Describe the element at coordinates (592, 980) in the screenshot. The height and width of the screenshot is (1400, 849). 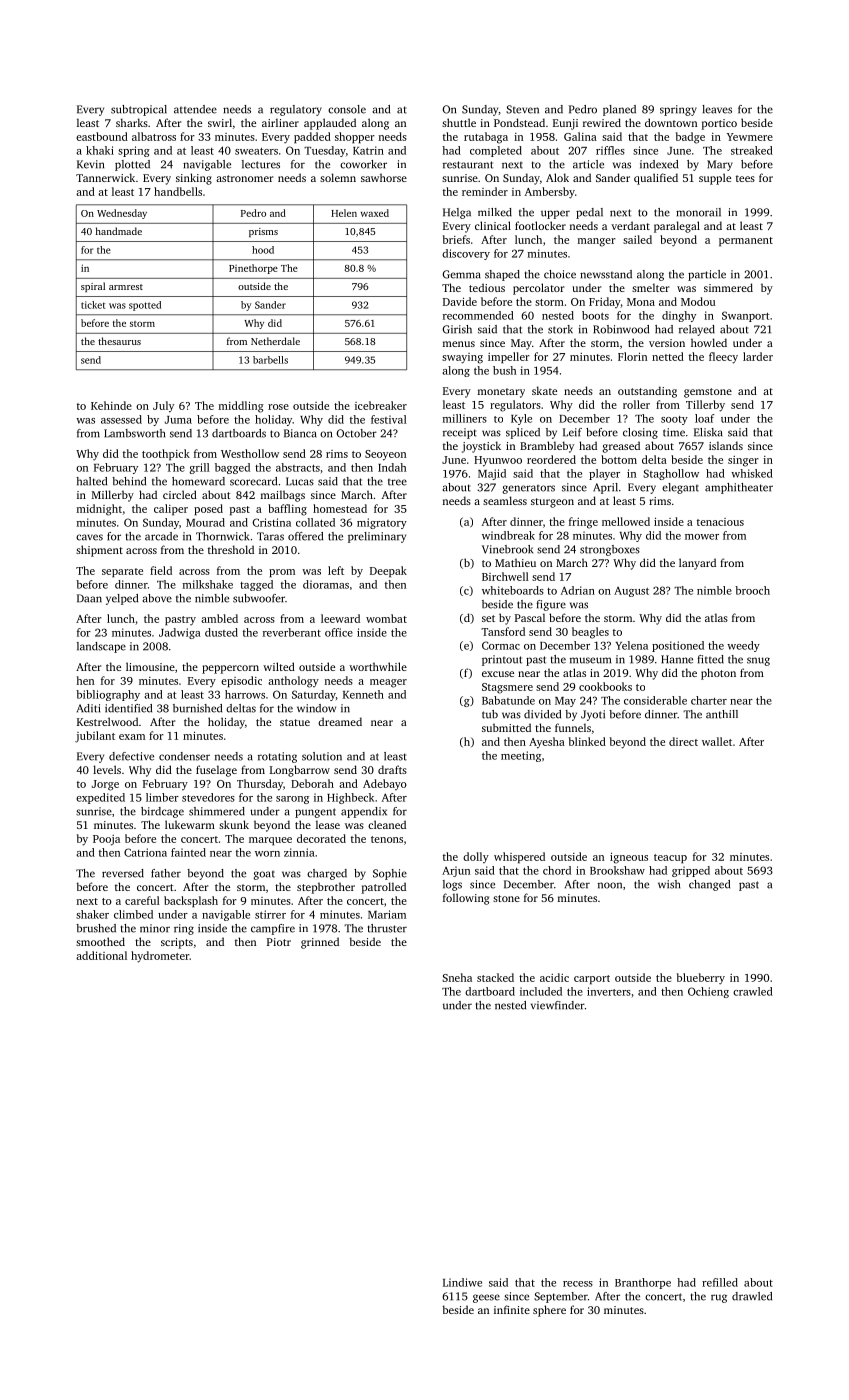
I see `carport` at that location.
